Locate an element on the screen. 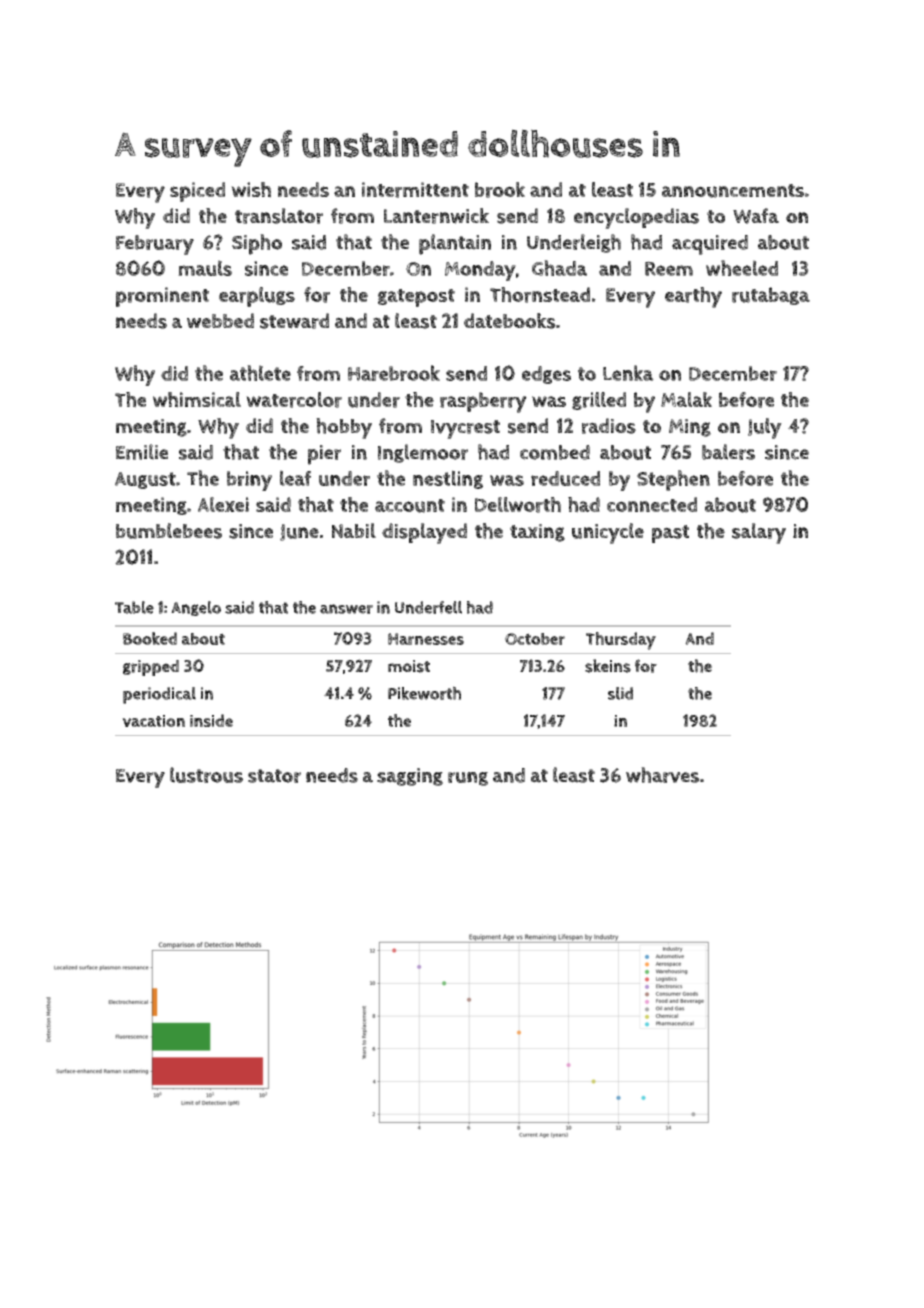 The image size is (924, 1308). rutabaga is located at coordinates (771, 296).
